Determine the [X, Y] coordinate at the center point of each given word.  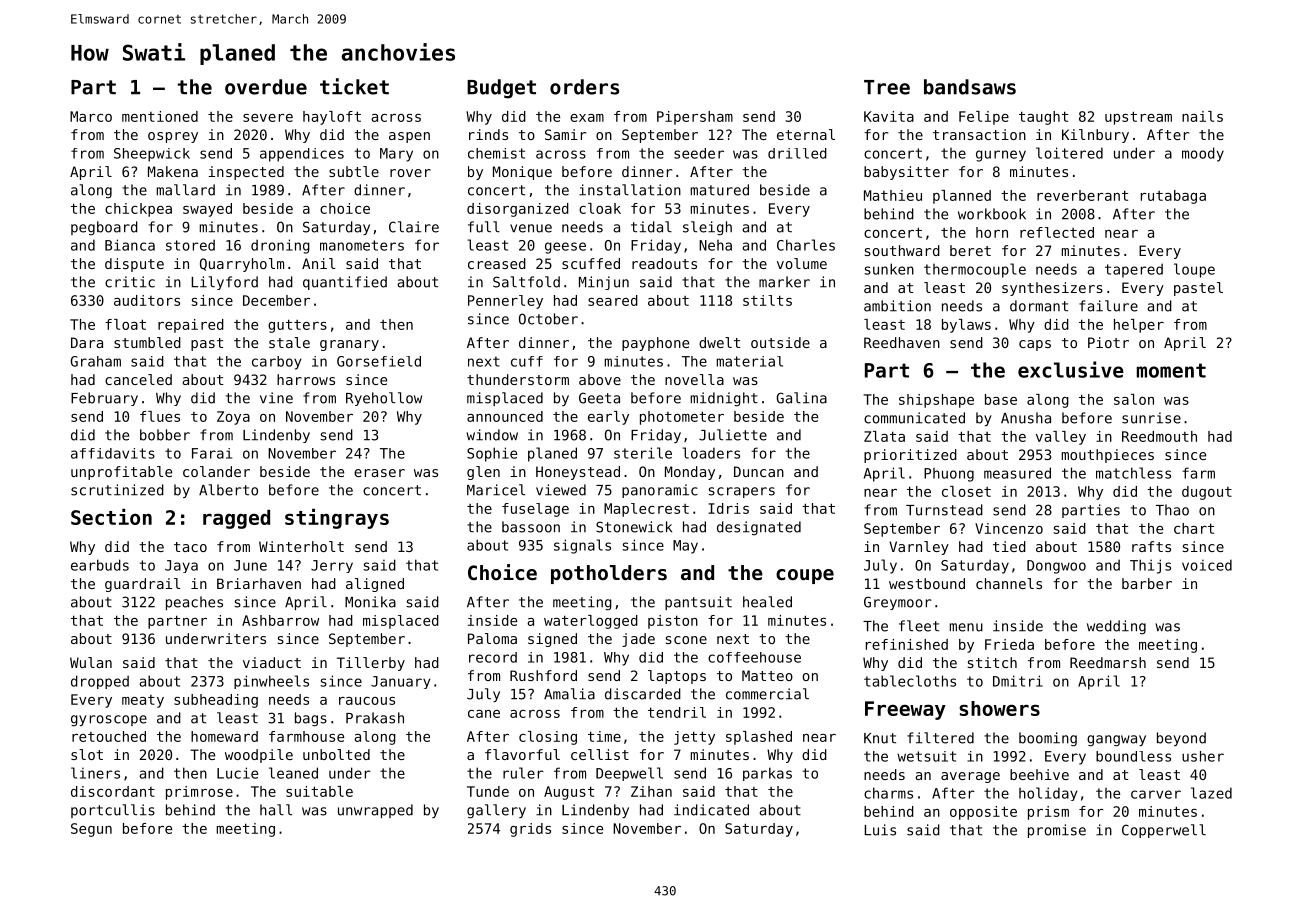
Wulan [91, 662]
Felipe [984, 118]
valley [1061, 438]
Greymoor [898, 603]
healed [767, 602]
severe [268, 118]
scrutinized [117, 490]
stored [190, 245]
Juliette [733, 435]
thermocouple [975, 270]
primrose [199, 793]
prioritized [910, 456]
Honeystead [578, 473]
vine [276, 398]
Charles [806, 245]
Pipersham [695, 118]
